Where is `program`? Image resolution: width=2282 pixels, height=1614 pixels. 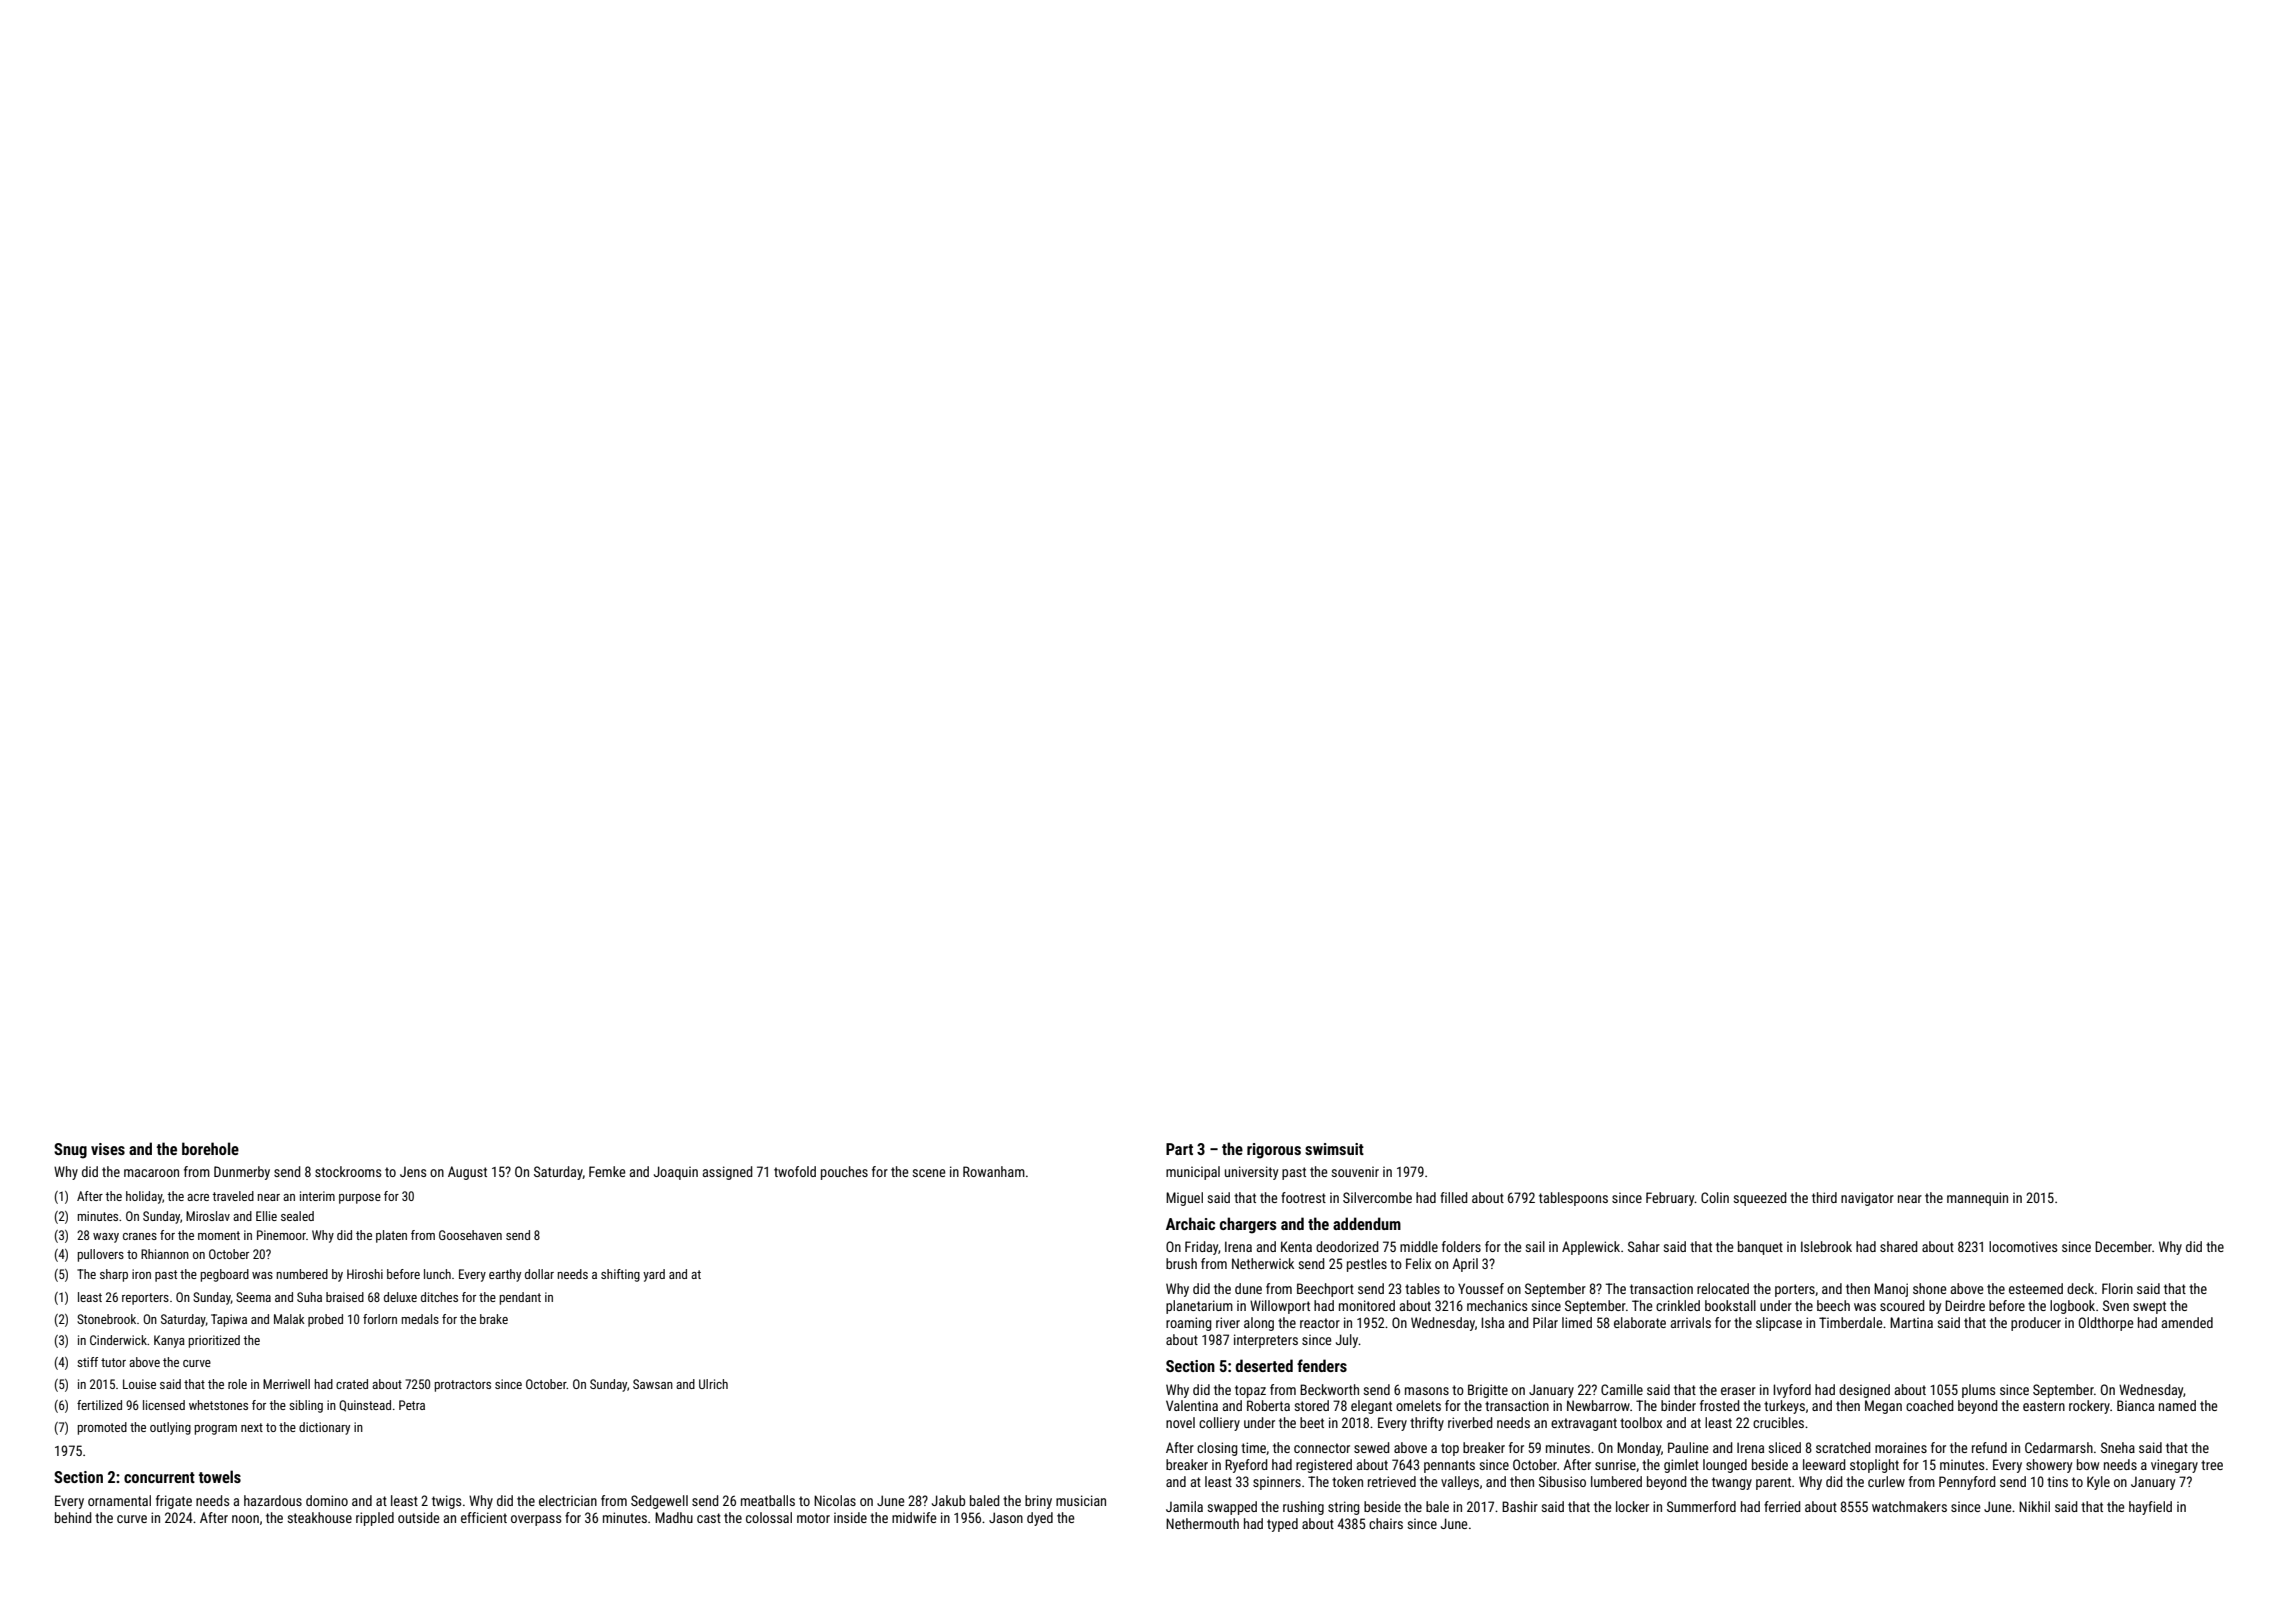
program is located at coordinates (216, 1430).
